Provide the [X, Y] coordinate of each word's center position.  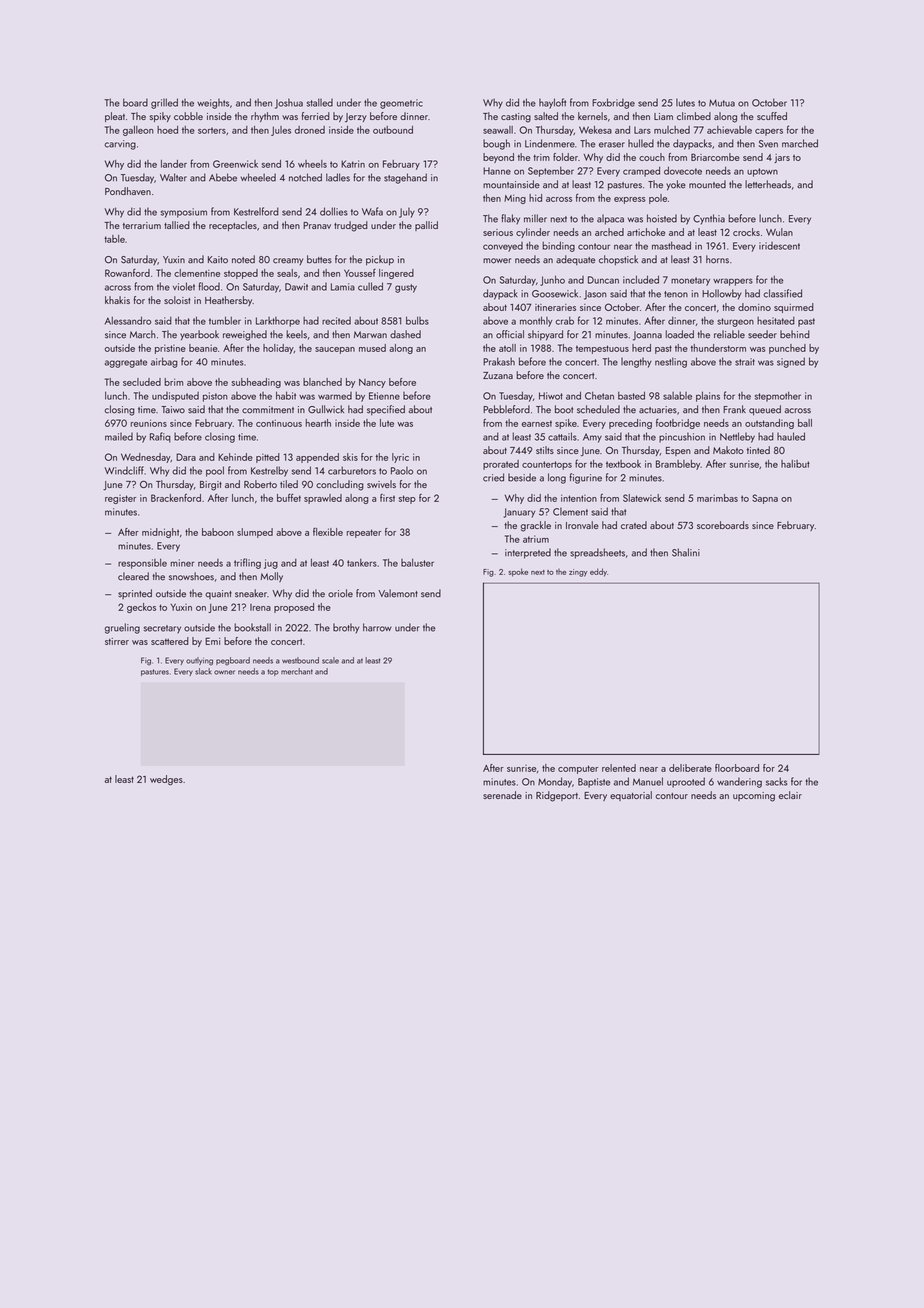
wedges [166, 780]
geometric [401, 104]
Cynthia [709, 219]
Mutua [722, 103]
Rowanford [127, 272]
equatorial [631, 796]
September [551, 171]
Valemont [398, 593]
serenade [502, 795]
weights [213, 103]
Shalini [686, 552]
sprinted [135, 594]
